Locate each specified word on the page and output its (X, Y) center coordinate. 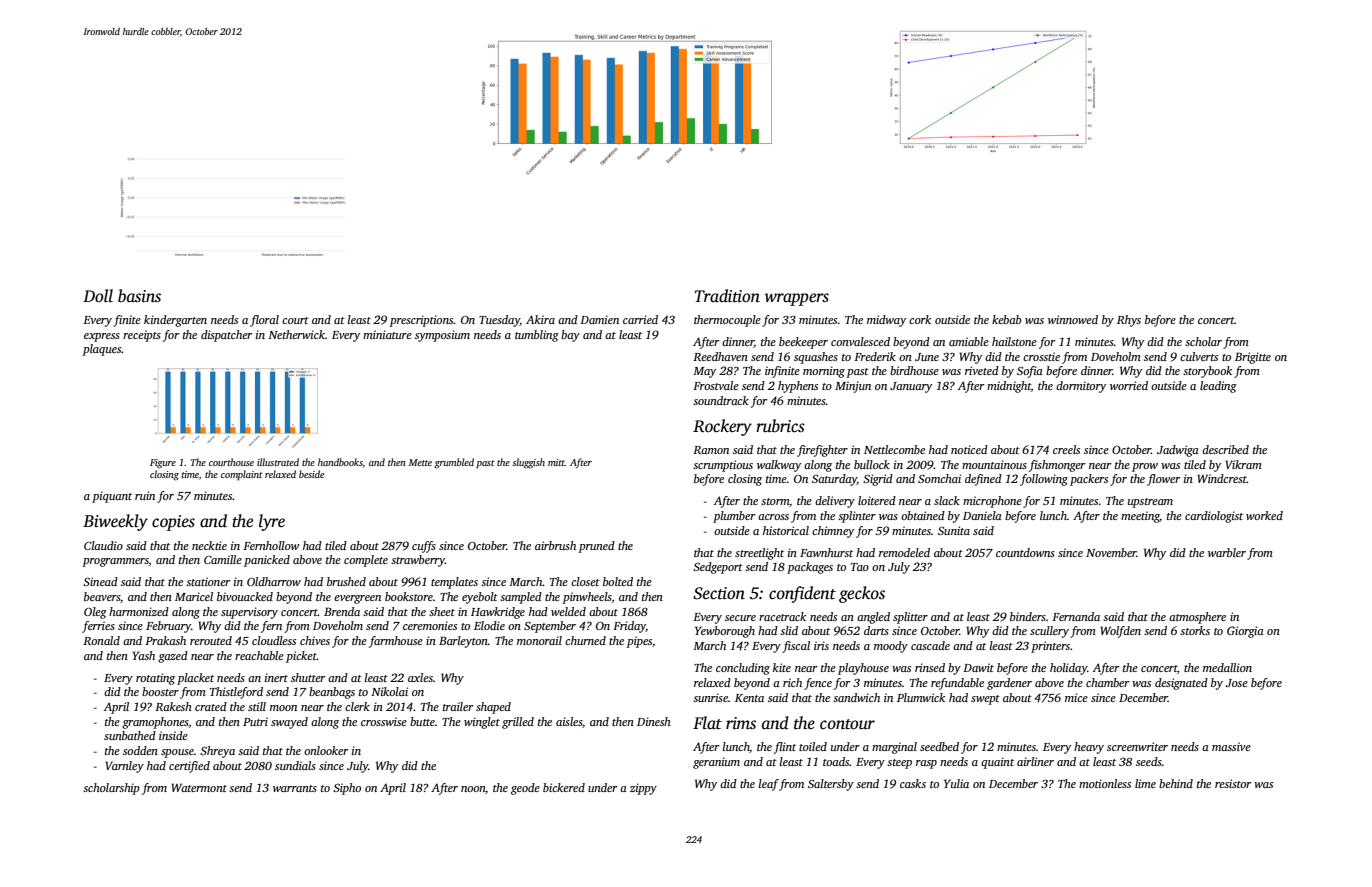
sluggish (528, 463)
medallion (1227, 667)
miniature (387, 334)
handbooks (340, 462)
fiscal (796, 647)
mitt (556, 462)
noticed (969, 449)
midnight (1009, 387)
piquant (112, 497)
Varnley (124, 767)
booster (160, 691)
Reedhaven (720, 356)
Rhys (1129, 321)
